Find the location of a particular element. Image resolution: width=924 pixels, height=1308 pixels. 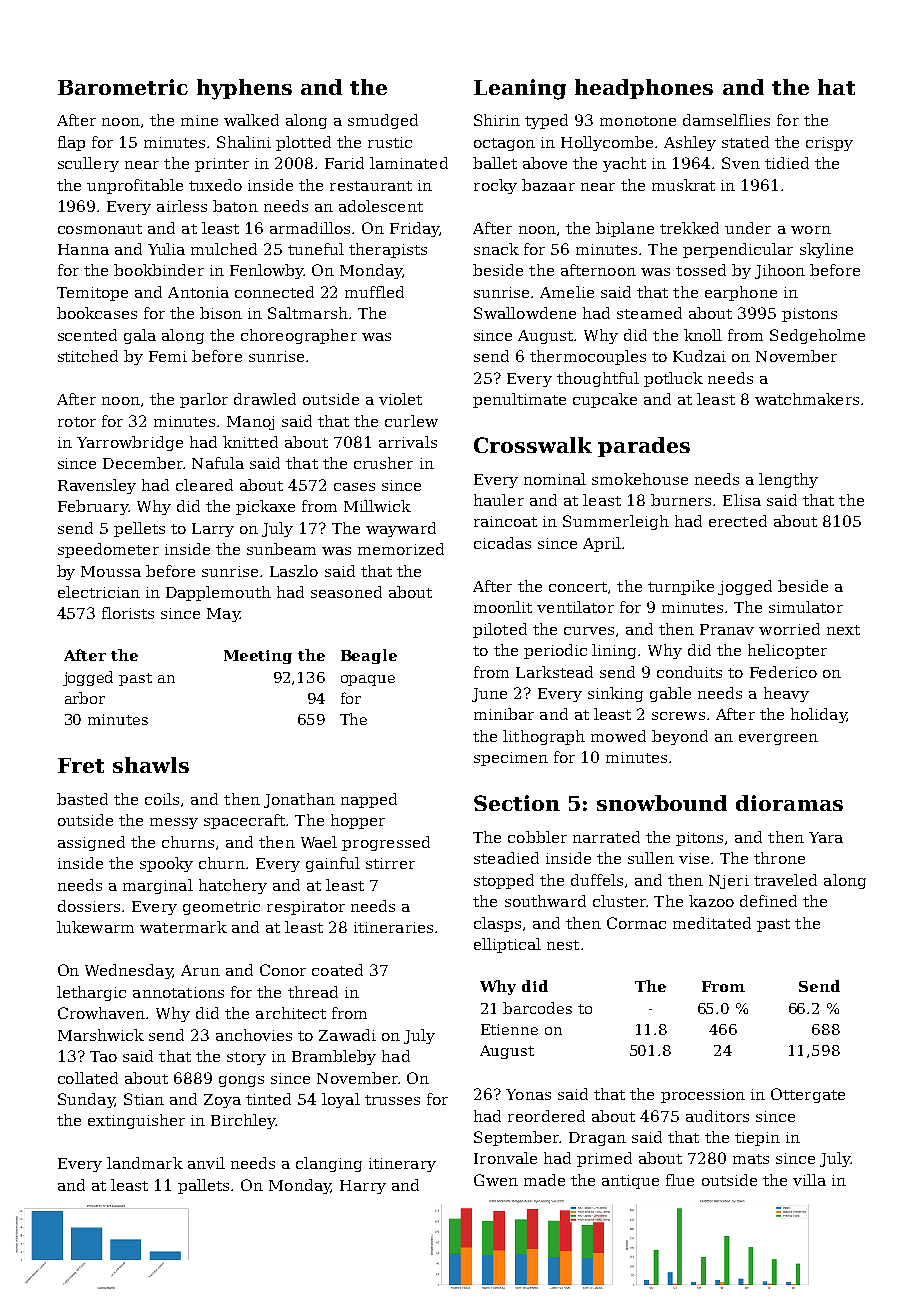

laminated is located at coordinates (409, 163).
